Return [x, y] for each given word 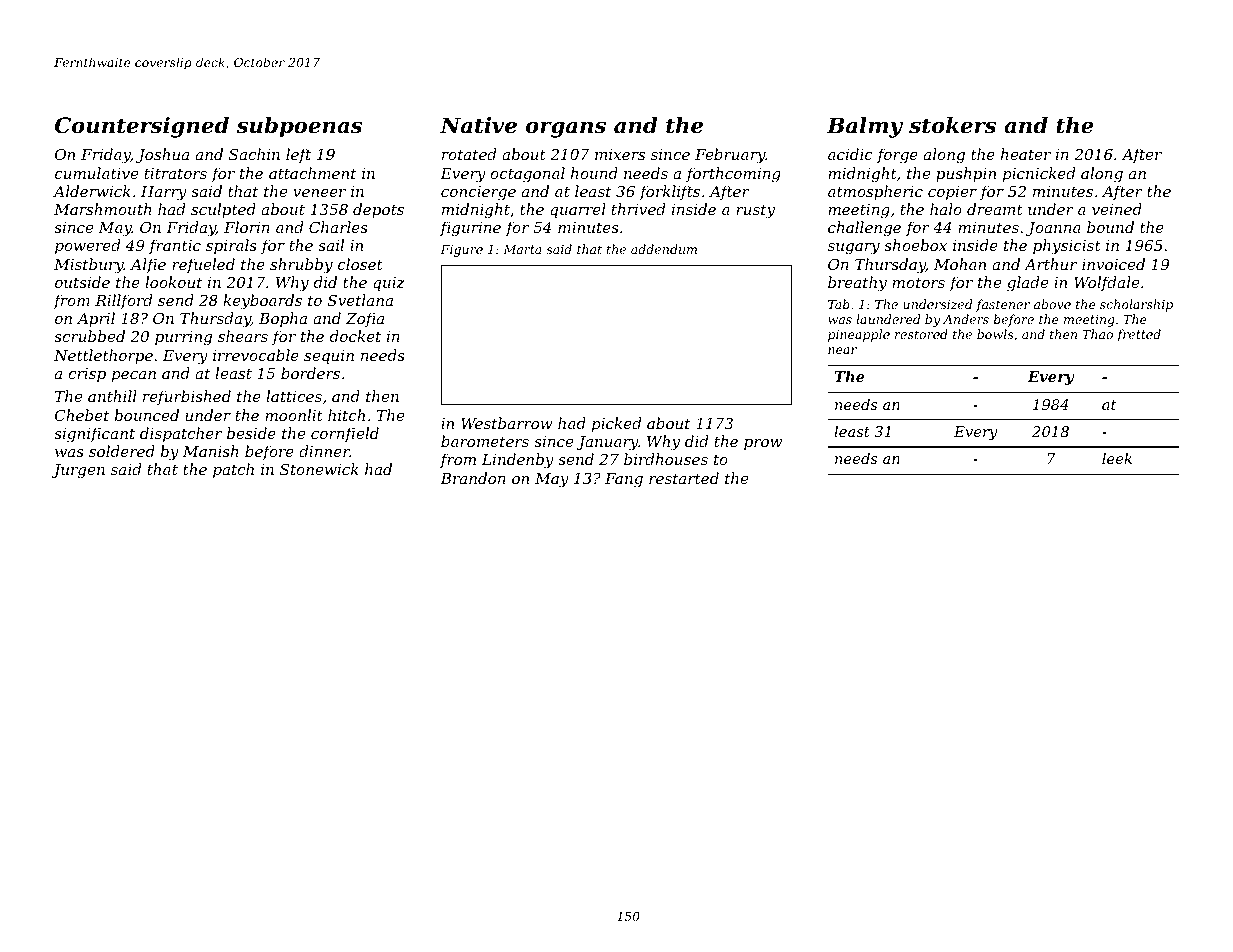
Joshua [162, 155]
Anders [966, 319]
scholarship [1136, 305]
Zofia [365, 319]
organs [566, 129]
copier [952, 193]
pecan [134, 376]
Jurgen [78, 471]
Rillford [123, 301]
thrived [638, 209]
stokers [952, 125]
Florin [247, 227]
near [842, 350]
